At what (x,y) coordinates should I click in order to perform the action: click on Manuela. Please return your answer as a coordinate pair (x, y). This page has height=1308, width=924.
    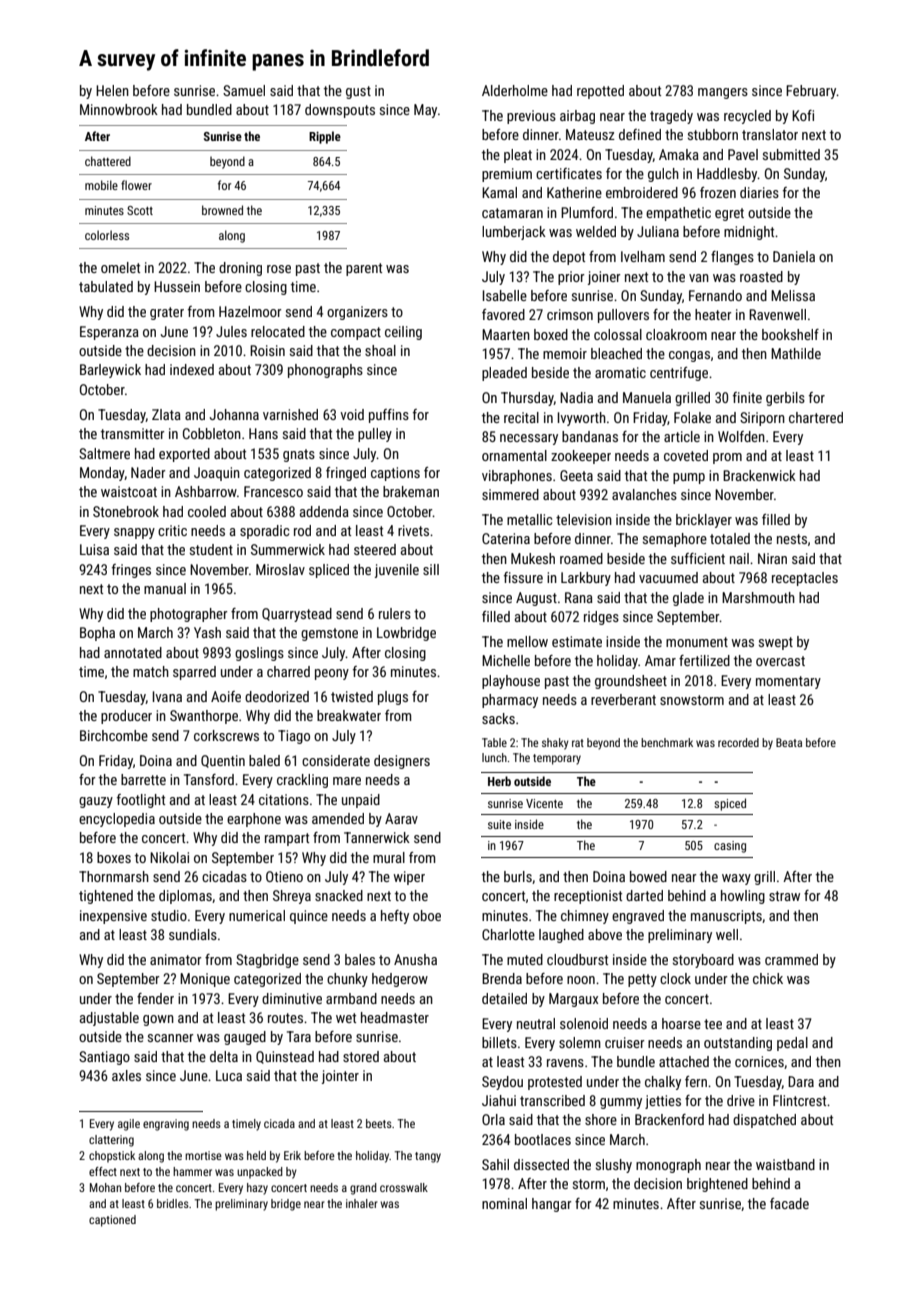
    Looking at the image, I should click on (647, 397).
